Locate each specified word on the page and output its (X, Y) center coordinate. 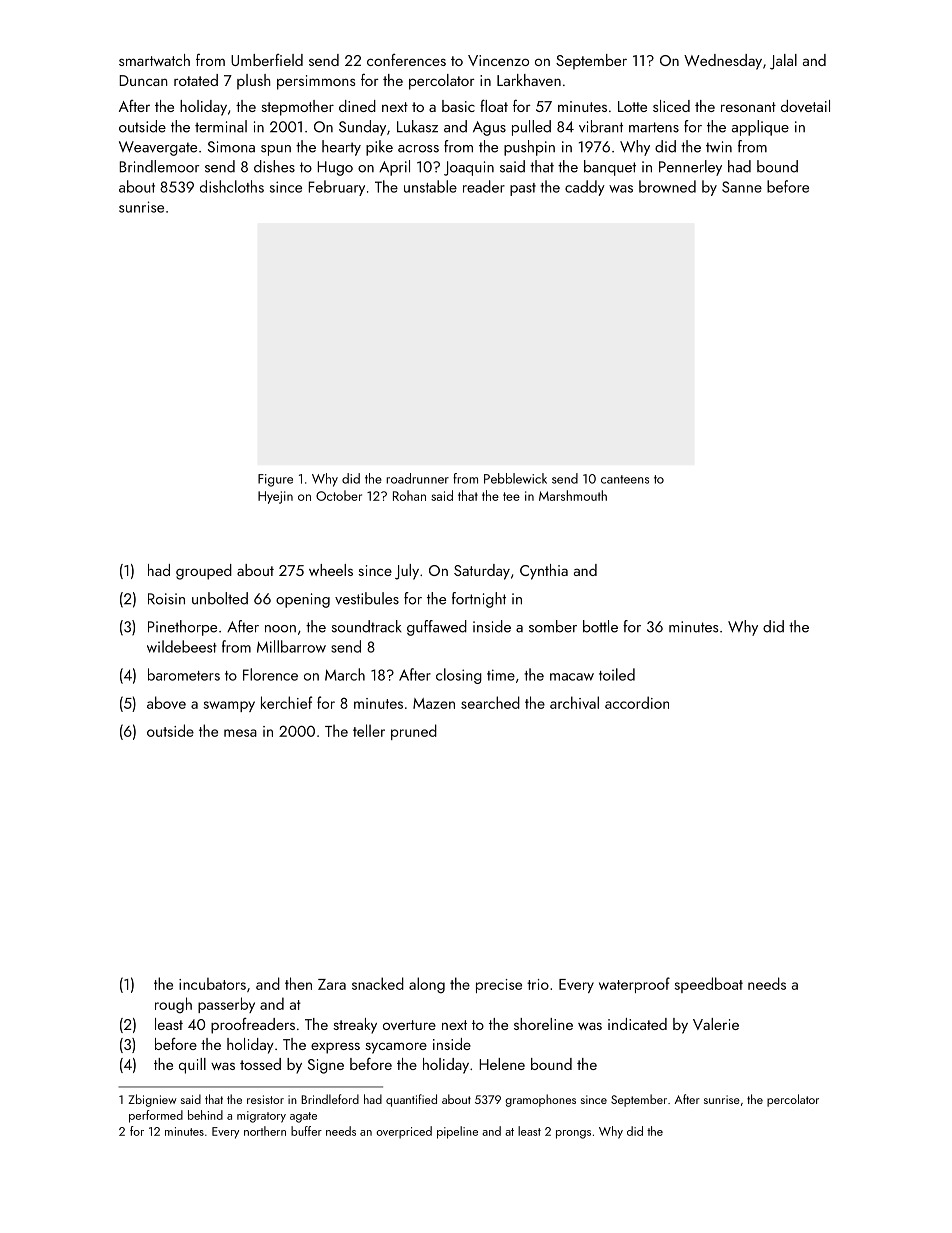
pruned (414, 732)
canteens (625, 479)
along (427, 985)
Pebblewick (515, 478)
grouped (204, 572)
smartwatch (154, 60)
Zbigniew (152, 1100)
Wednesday (723, 62)
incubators (212, 983)
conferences (406, 60)
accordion (637, 702)
